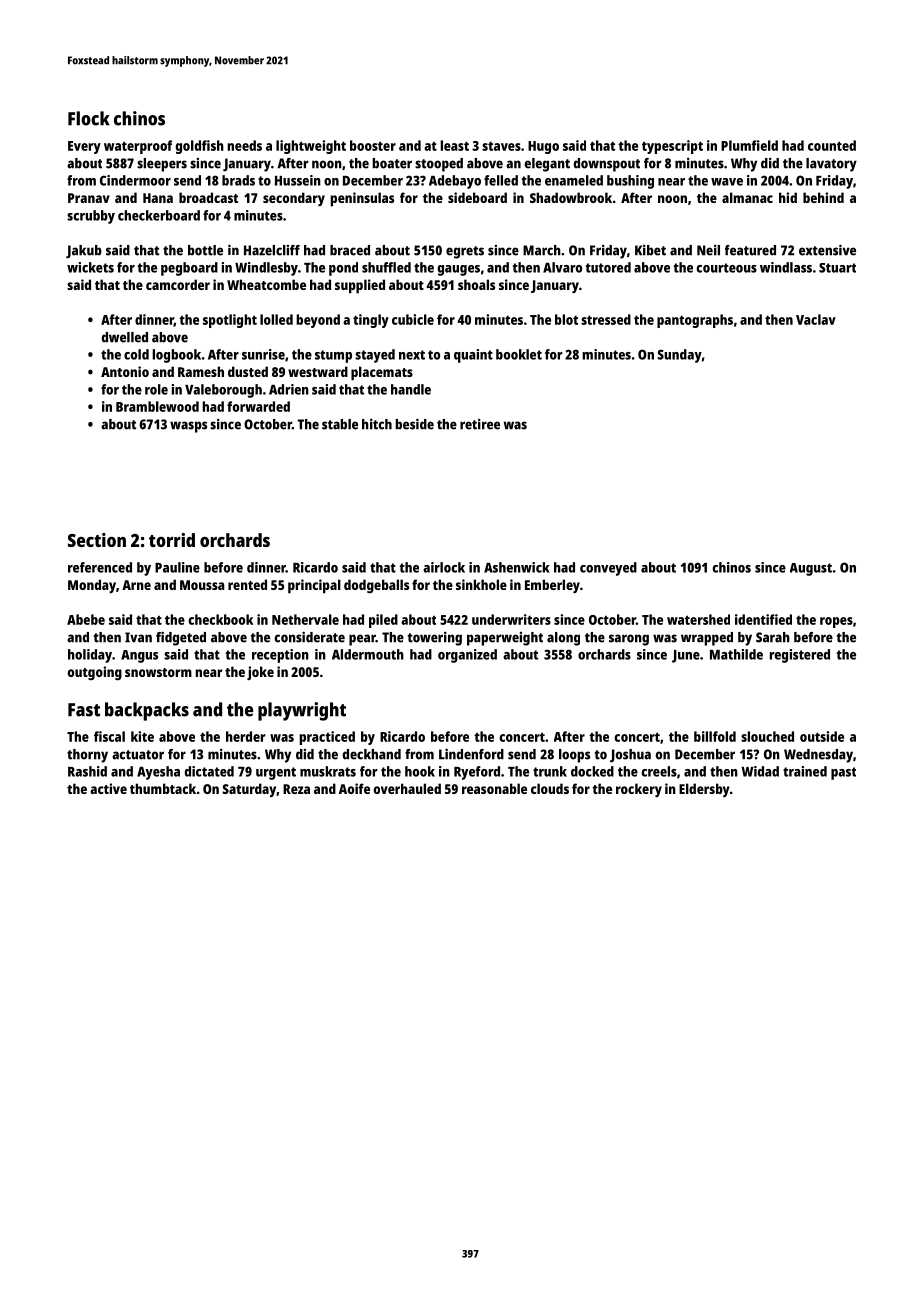 This image has width=924, height=1308. What do you see at coordinates (407, 788) in the image?
I see `overhauled` at bounding box center [407, 788].
